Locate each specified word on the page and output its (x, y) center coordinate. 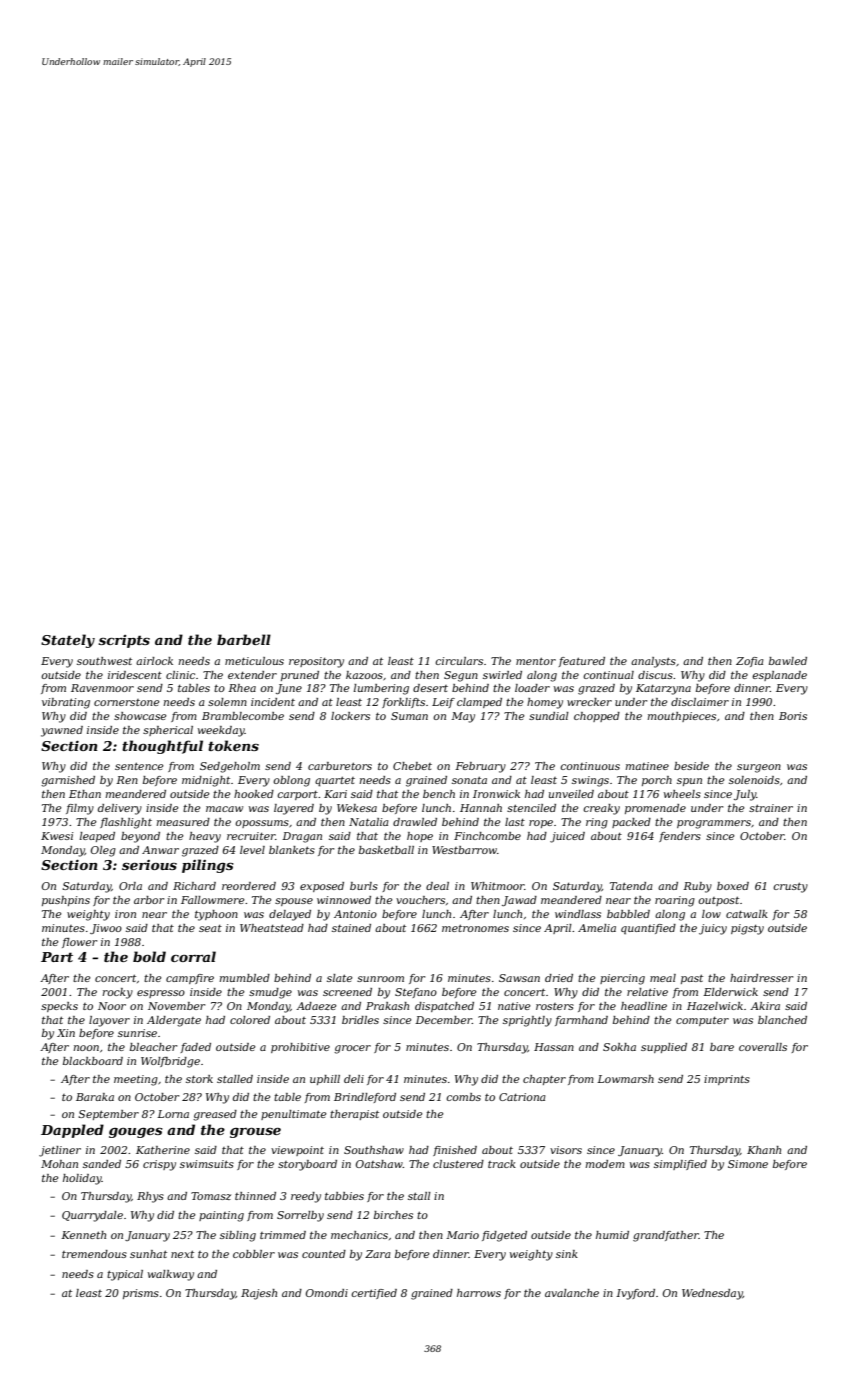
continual (608, 675)
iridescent (135, 675)
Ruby (697, 887)
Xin (66, 1033)
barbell (244, 639)
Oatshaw (379, 1164)
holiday (82, 1179)
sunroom (380, 979)
